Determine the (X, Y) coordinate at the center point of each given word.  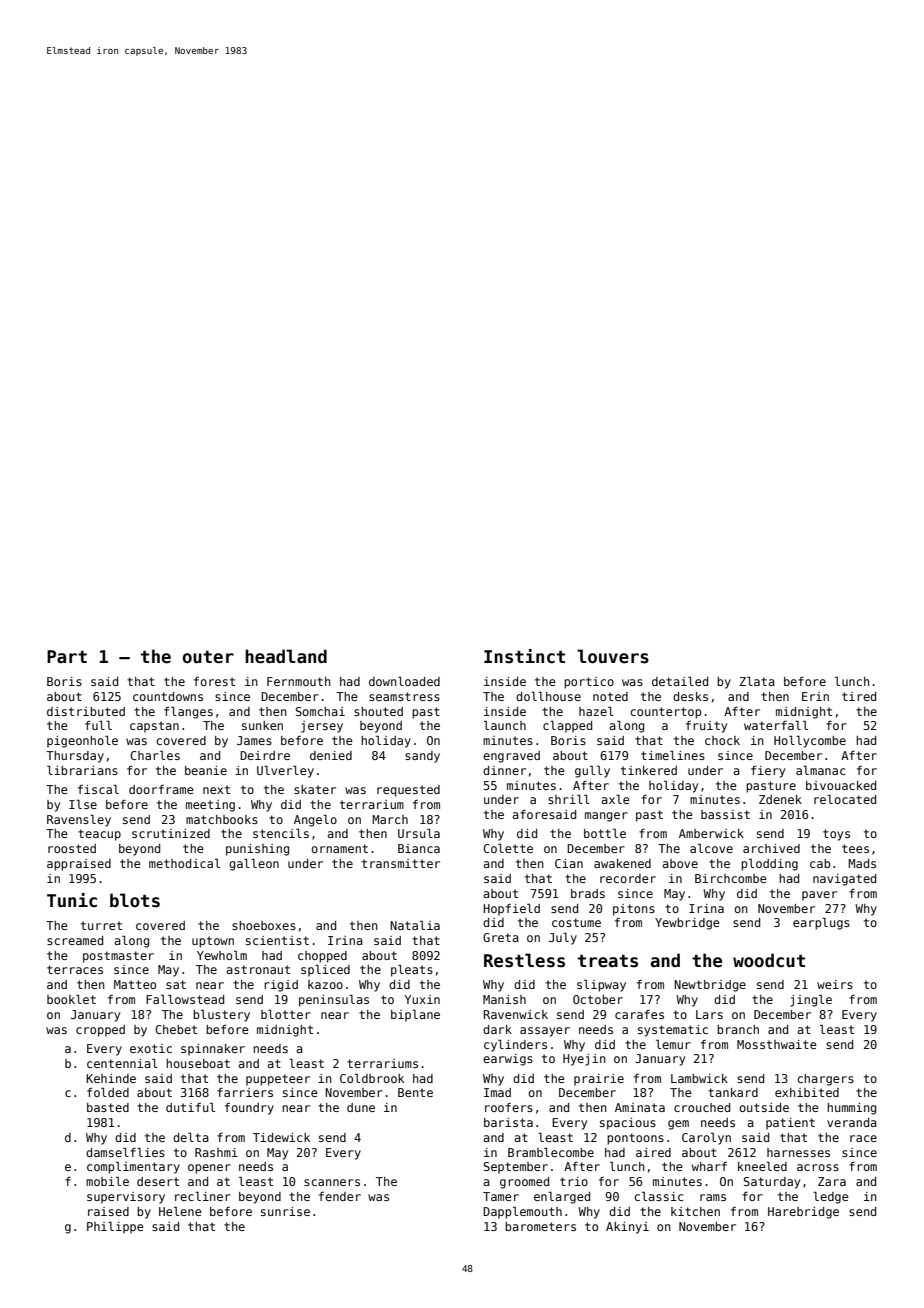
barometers (540, 1226)
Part (67, 657)
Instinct (524, 656)
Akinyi (627, 1228)
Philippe (115, 1228)
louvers (613, 656)
